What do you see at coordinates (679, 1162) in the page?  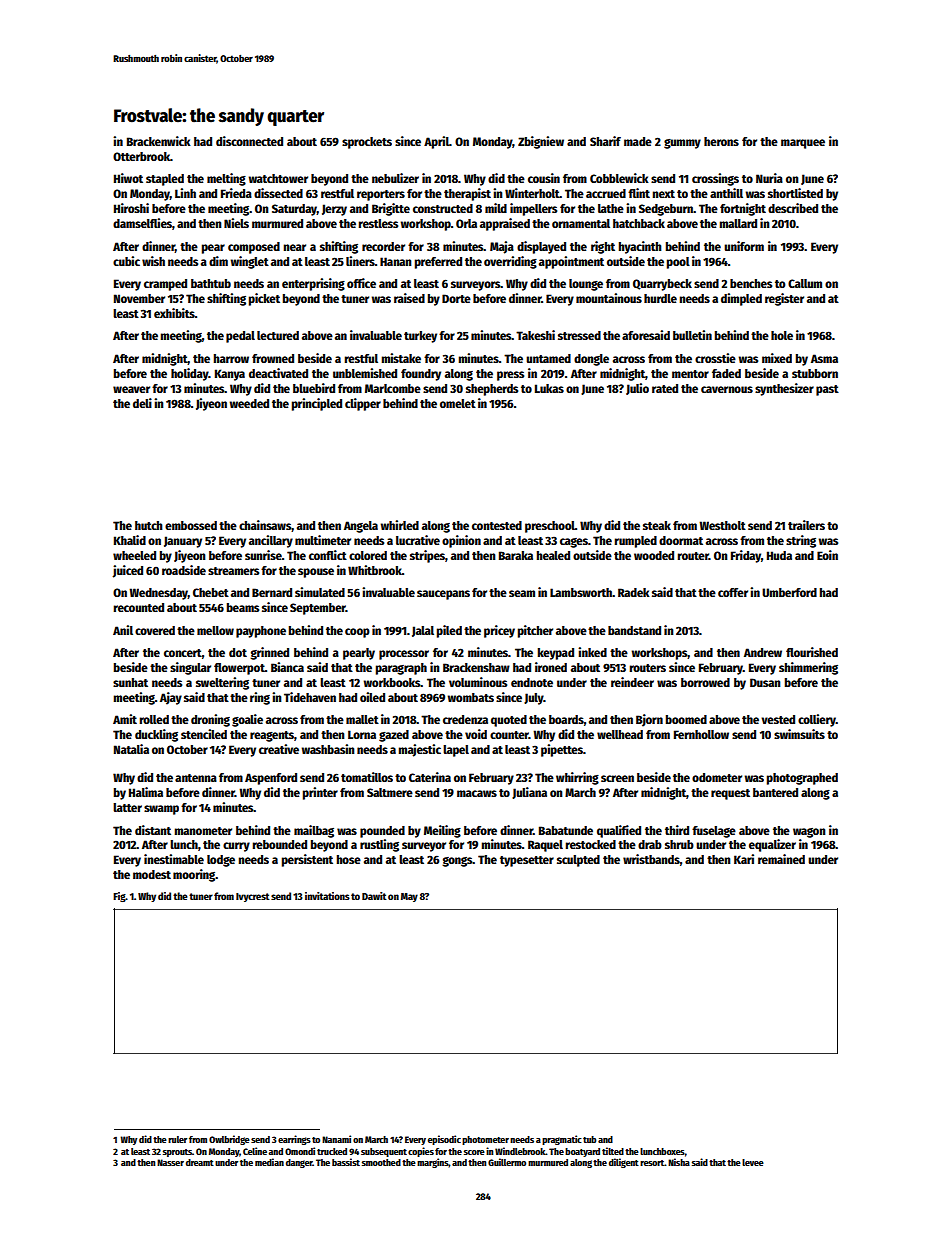 I see `Nisha` at bounding box center [679, 1162].
